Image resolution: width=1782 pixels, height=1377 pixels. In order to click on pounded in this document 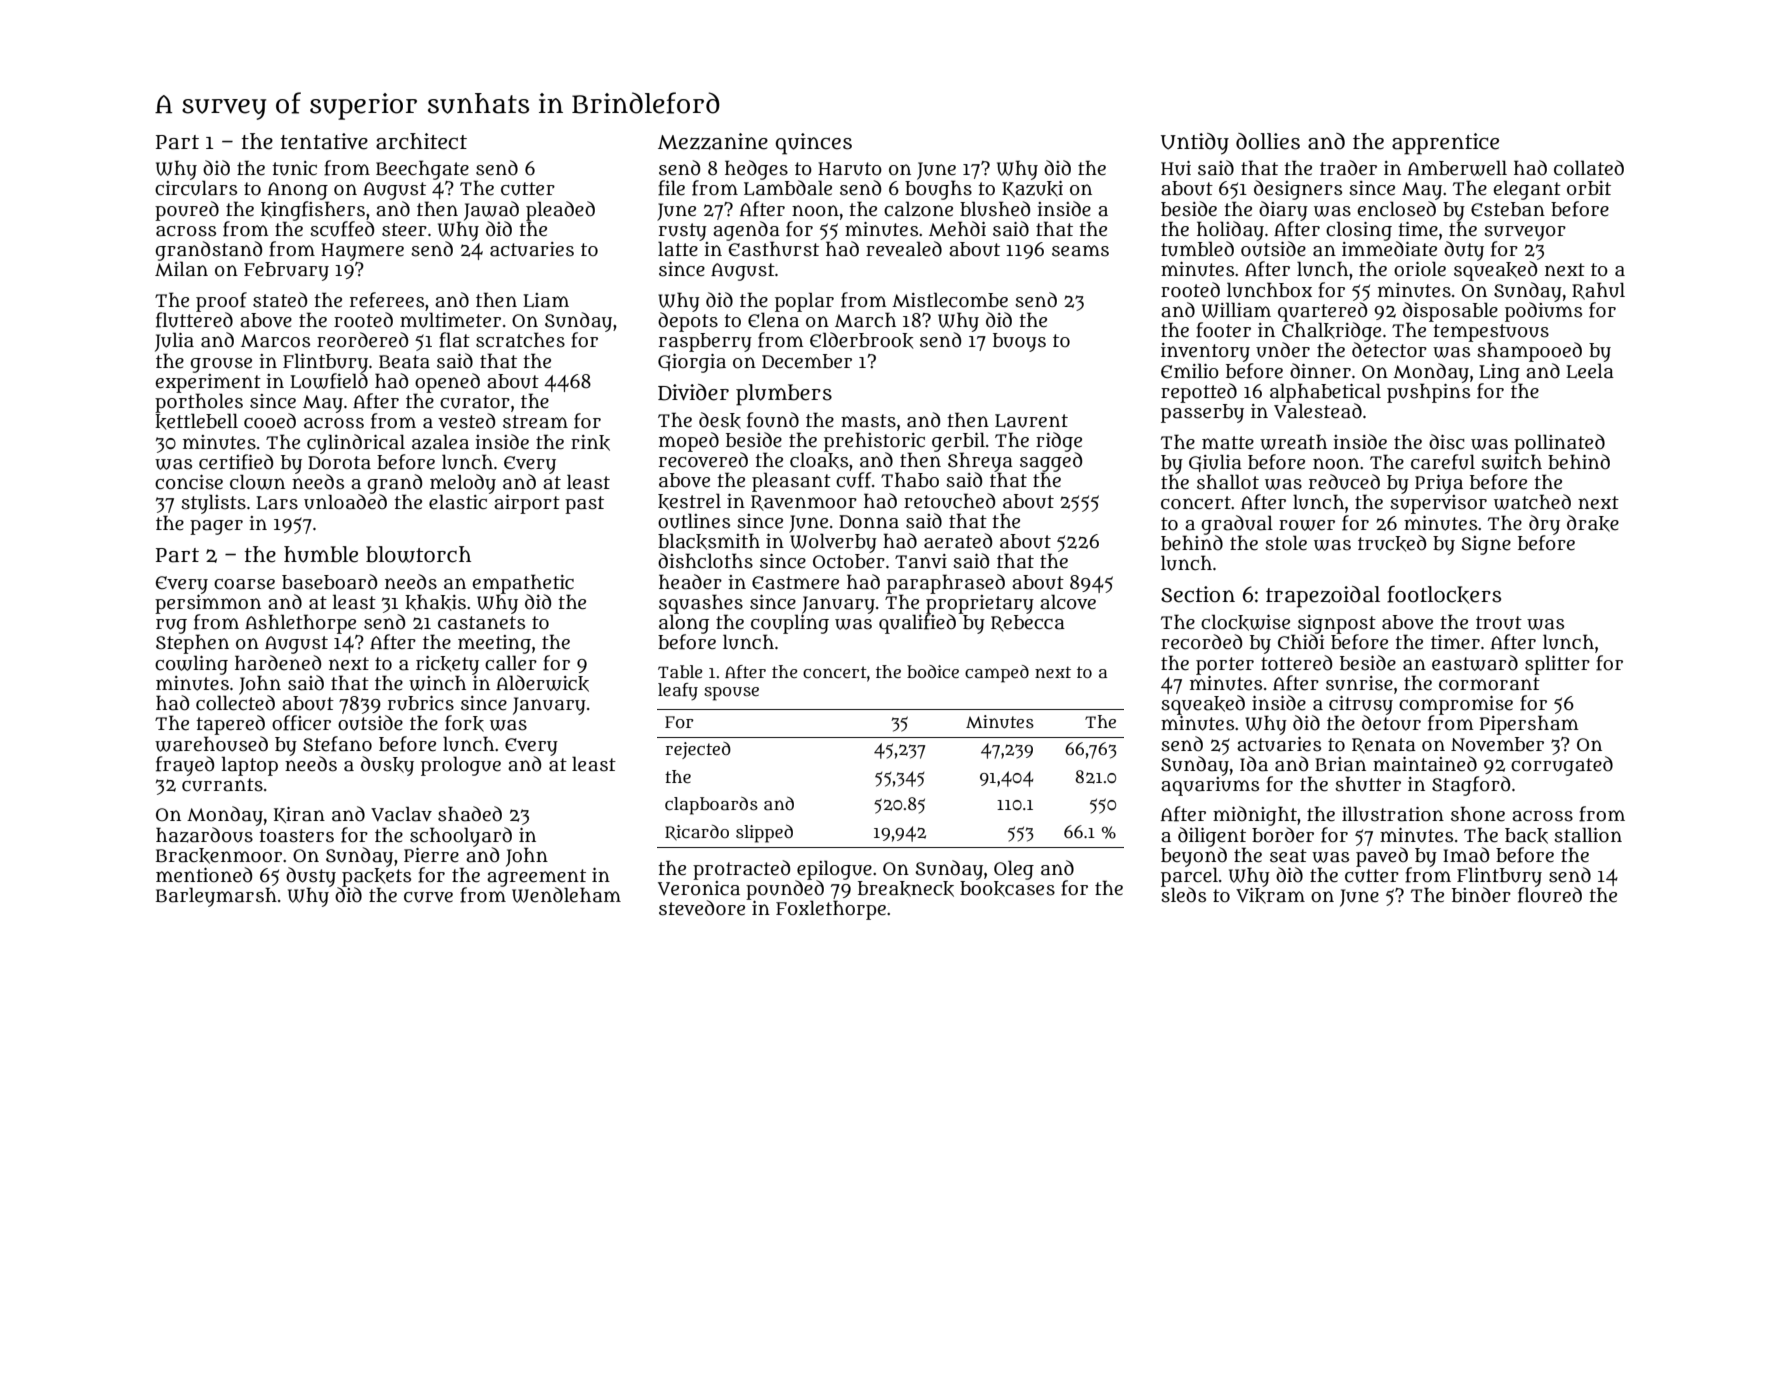, I will do `click(785, 890)`.
